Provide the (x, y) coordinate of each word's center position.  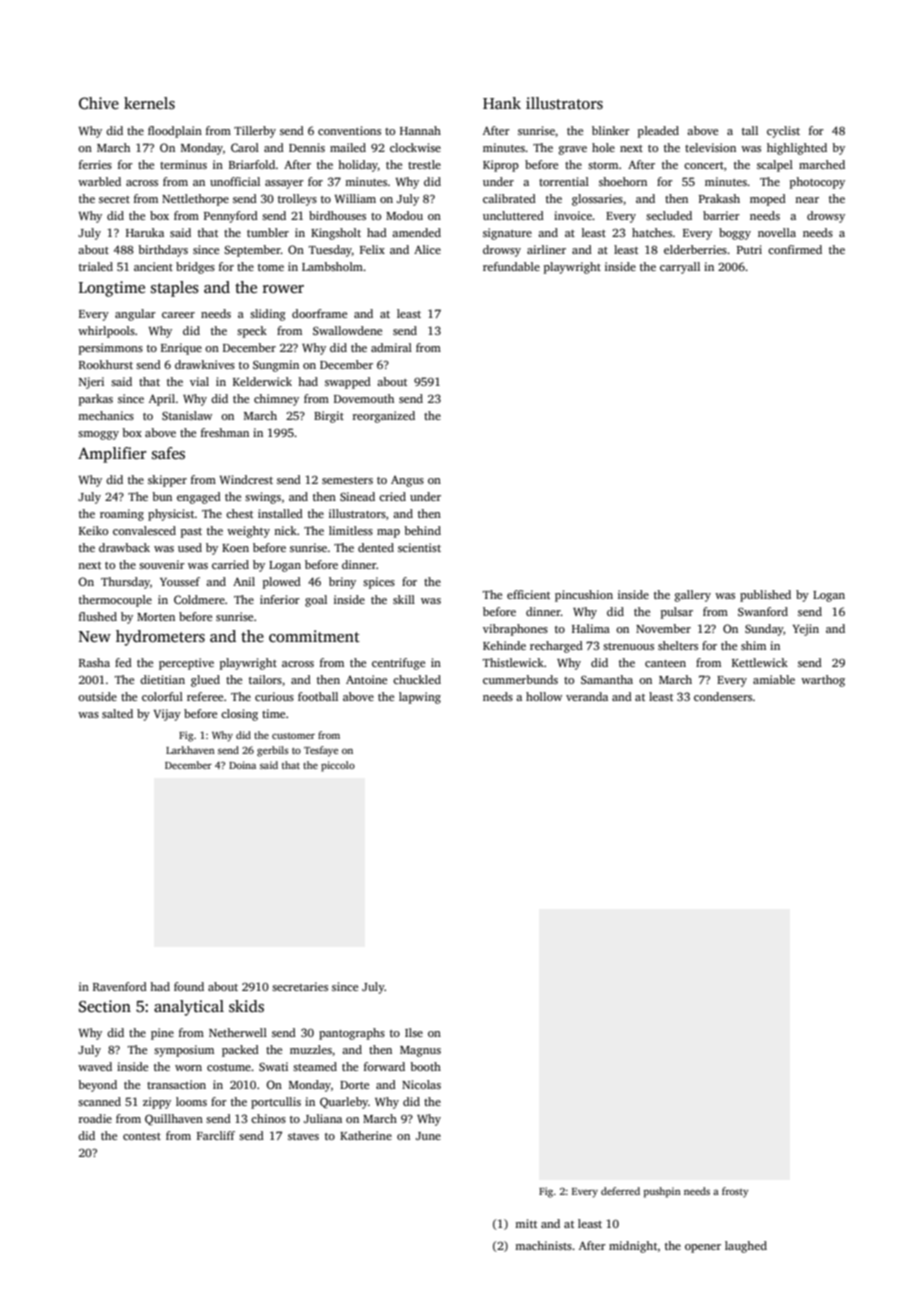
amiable (774, 679)
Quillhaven (174, 1119)
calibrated (509, 198)
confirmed (795, 249)
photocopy (817, 183)
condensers (723, 696)
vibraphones (515, 630)
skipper (167, 481)
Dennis (307, 147)
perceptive (186, 664)
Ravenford (120, 986)
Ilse (414, 1032)
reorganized (384, 417)
